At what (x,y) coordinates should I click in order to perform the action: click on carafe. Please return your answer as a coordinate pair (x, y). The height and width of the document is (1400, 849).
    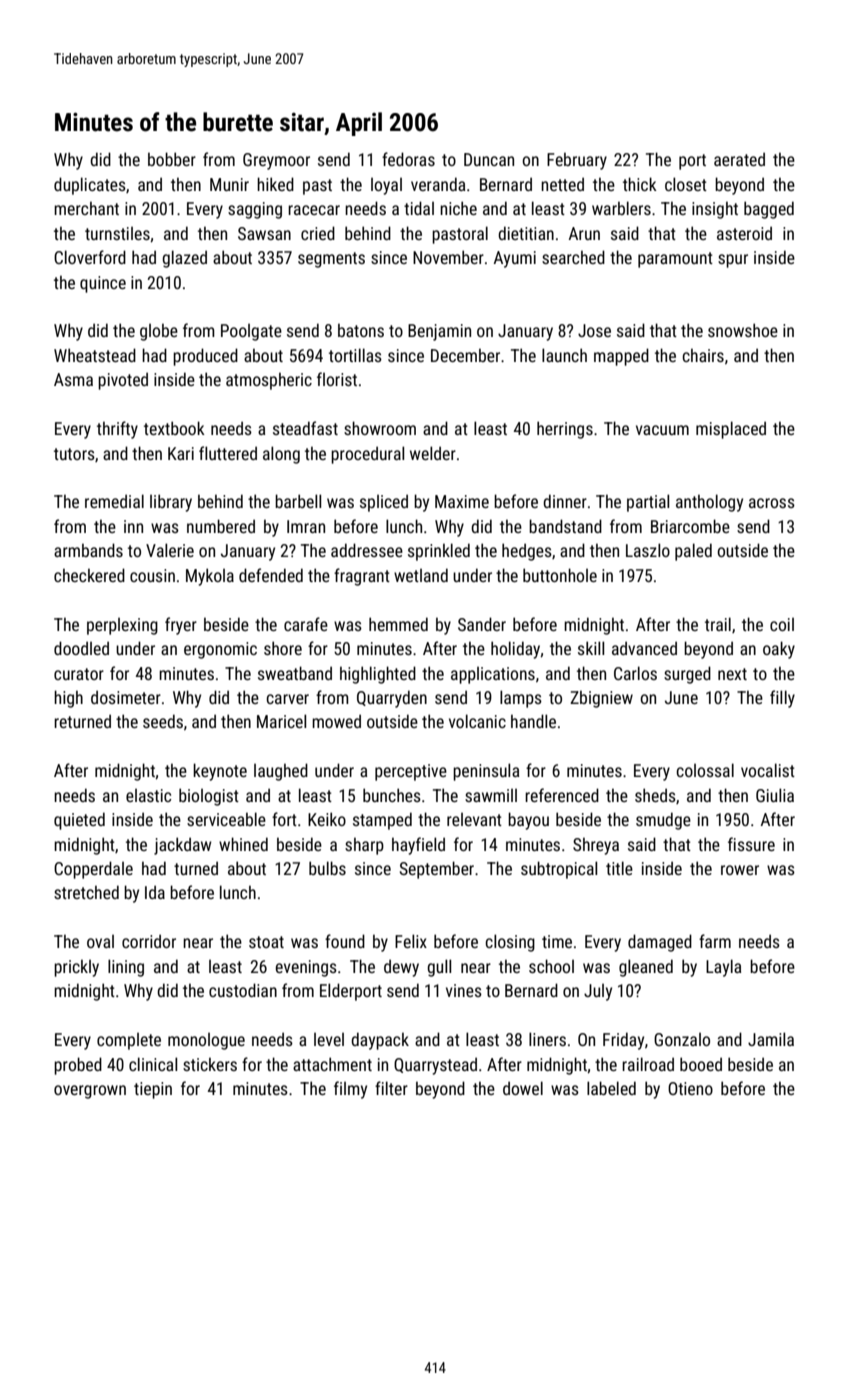
    Looking at the image, I should click on (306, 624).
